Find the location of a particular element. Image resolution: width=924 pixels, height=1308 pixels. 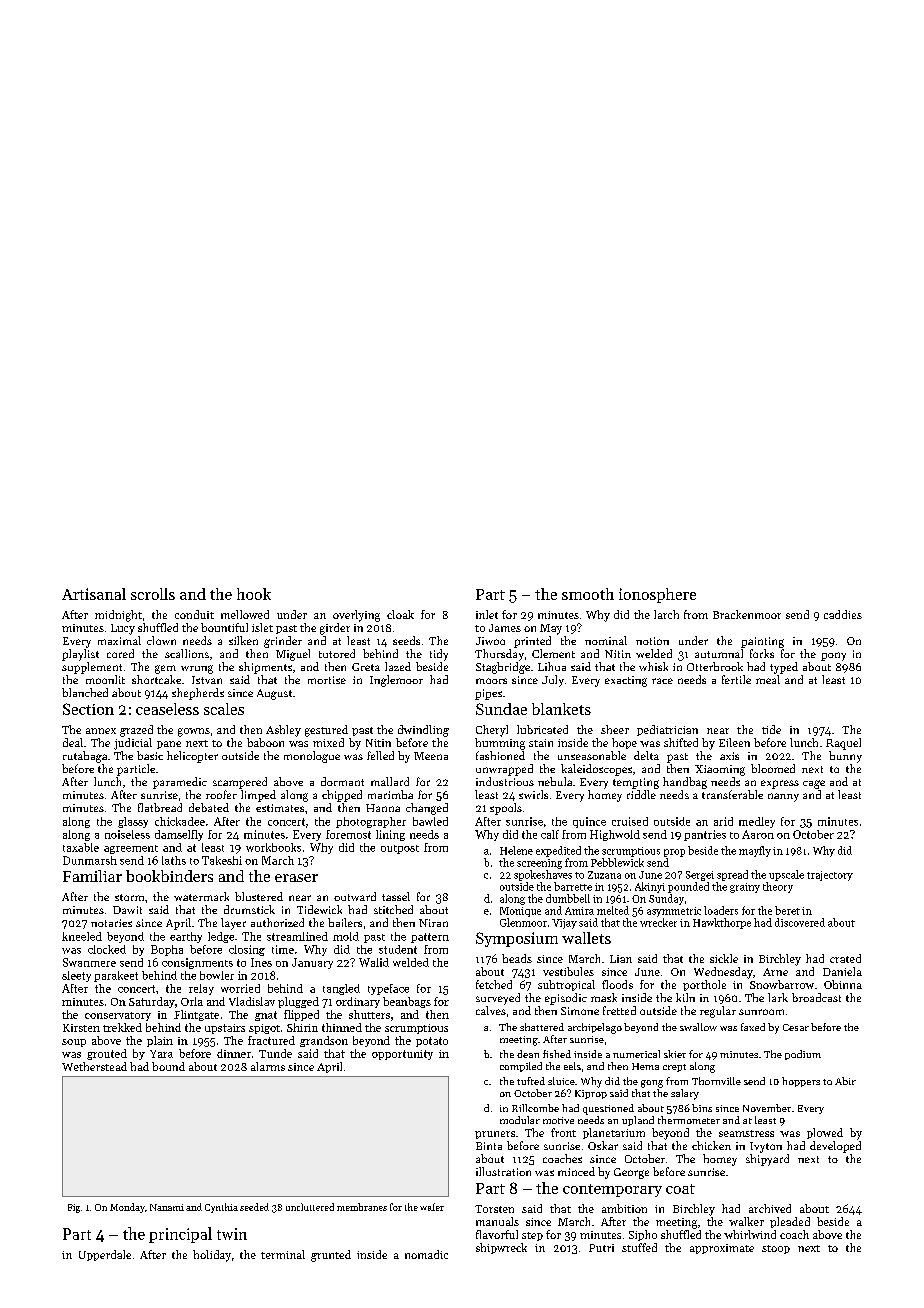

pruners is located at coordinates (495, 1135).
